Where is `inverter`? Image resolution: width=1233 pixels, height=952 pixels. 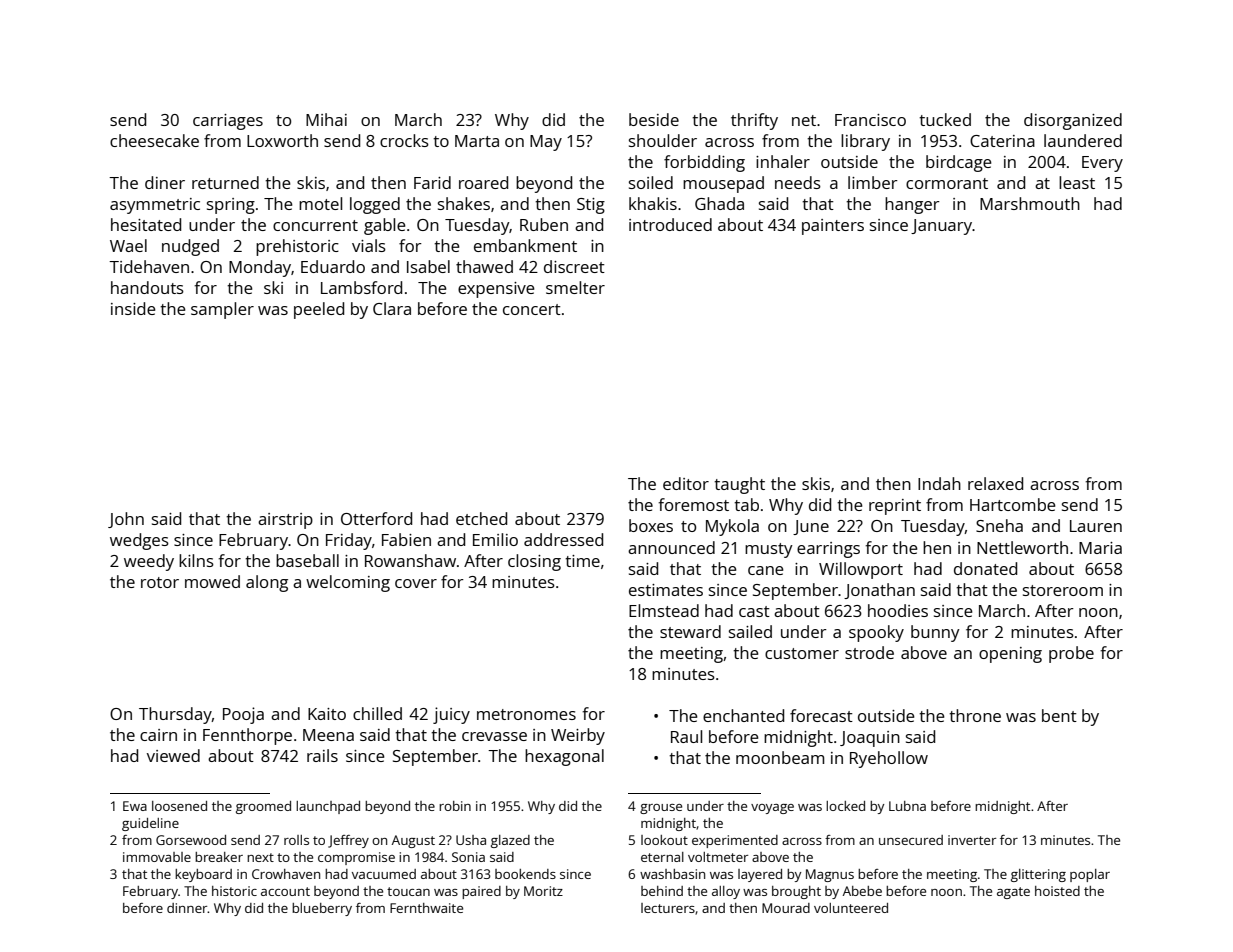
inverter is located at coordinates (972, 840).
